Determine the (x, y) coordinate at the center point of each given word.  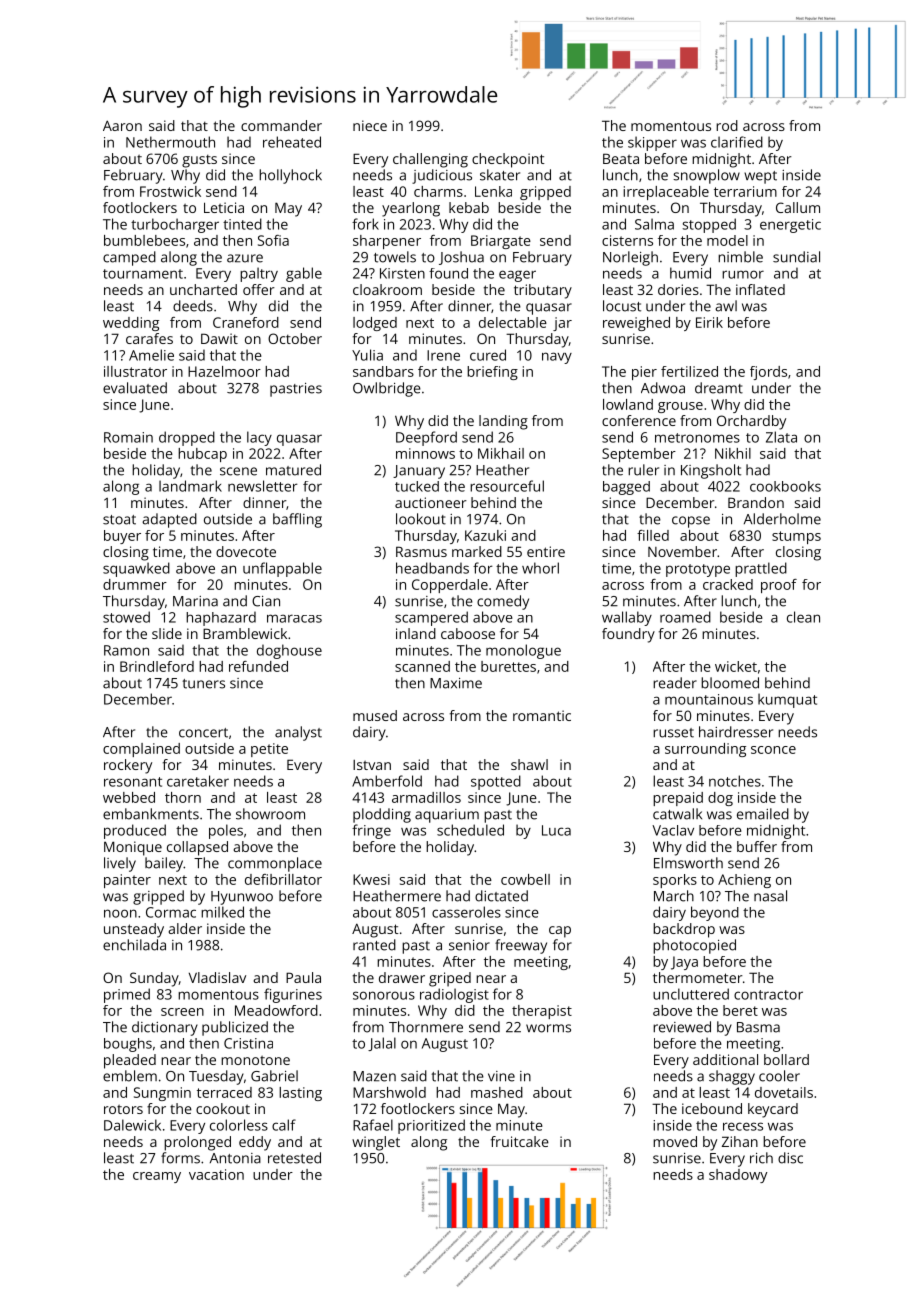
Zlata (781, 437)
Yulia (367, 355)
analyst (298, 733)
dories (678, 289)
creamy (157, 1177)
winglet (376, 1143)
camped (129, 258)
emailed (763, 814)
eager (517, 276)
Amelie (151, 355)
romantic (542, 715)
